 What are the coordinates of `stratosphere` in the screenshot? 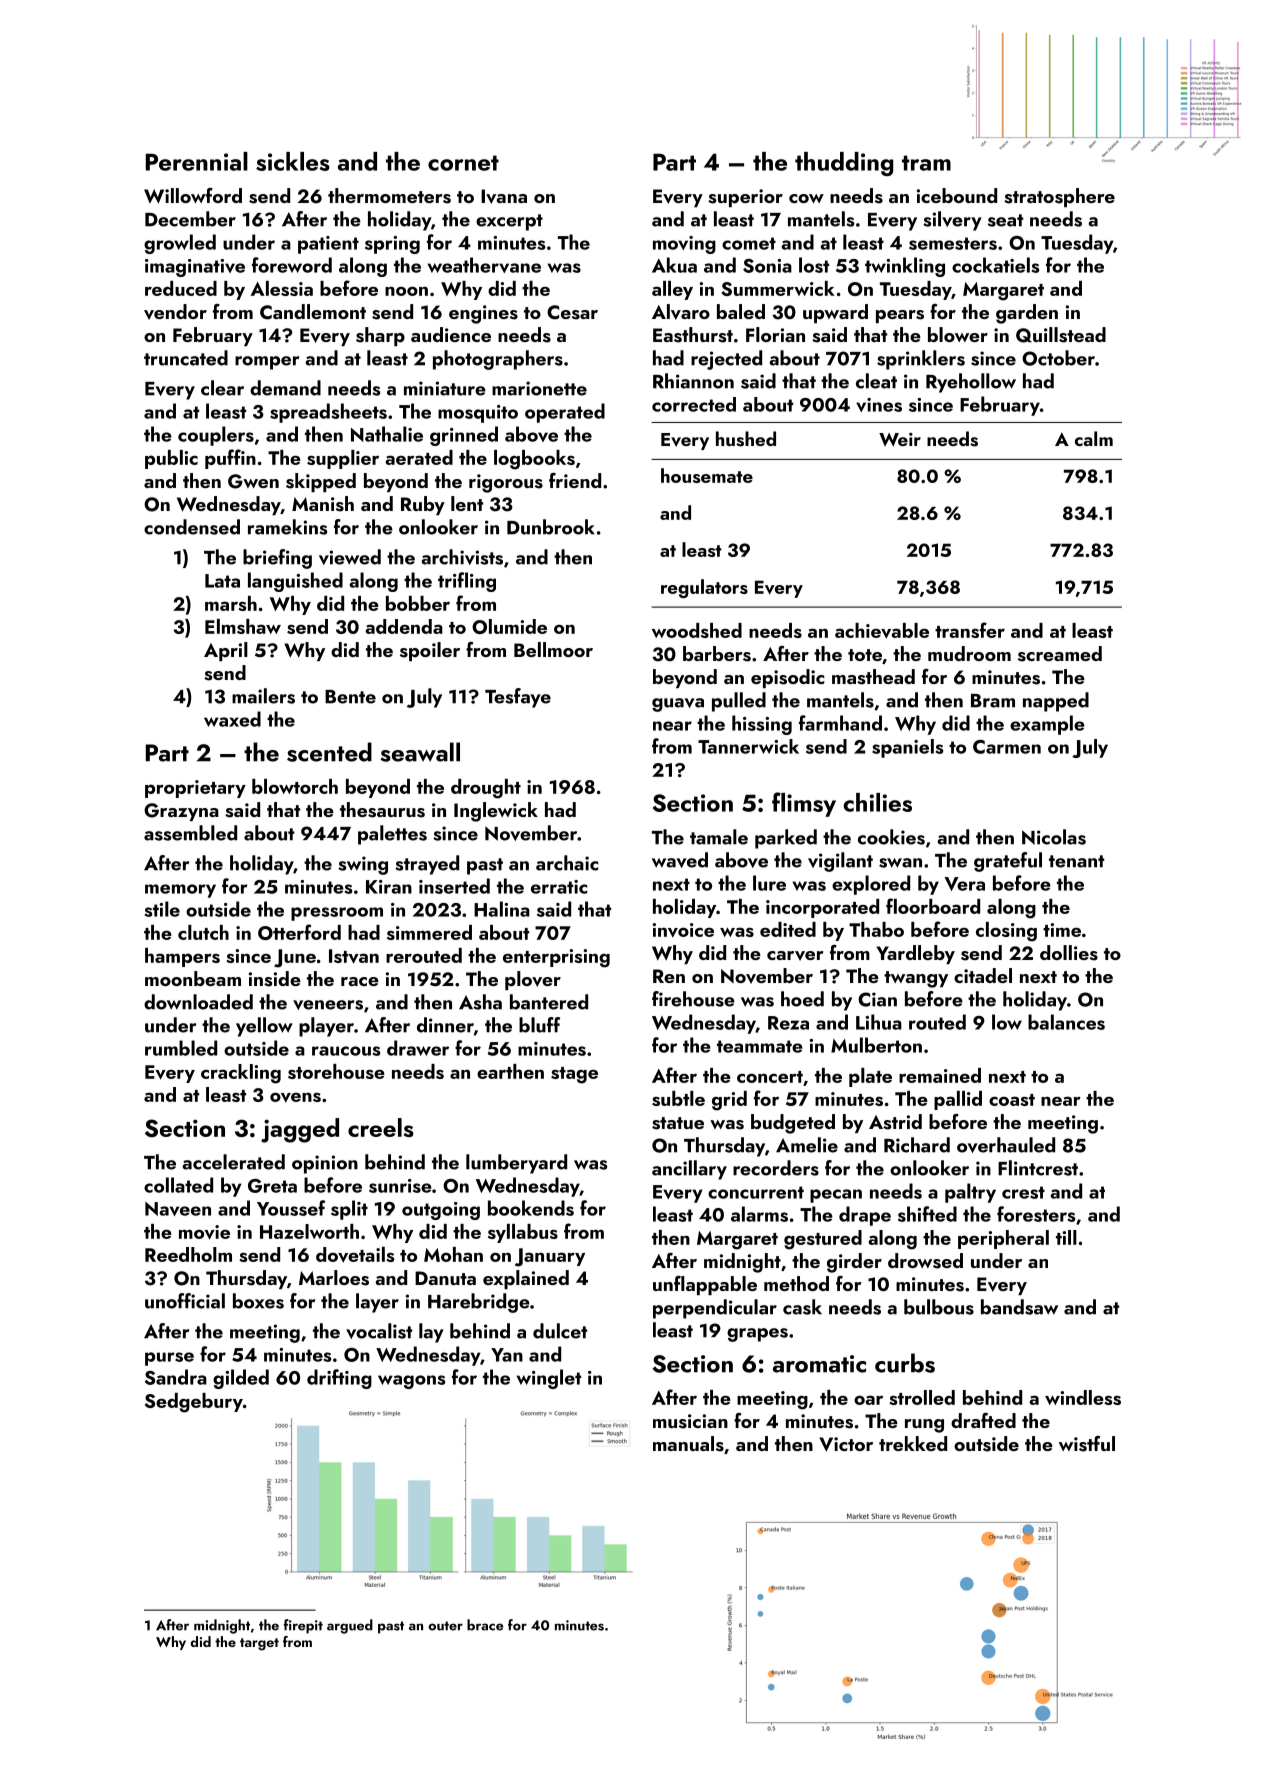 It's located at (1059, 197).
